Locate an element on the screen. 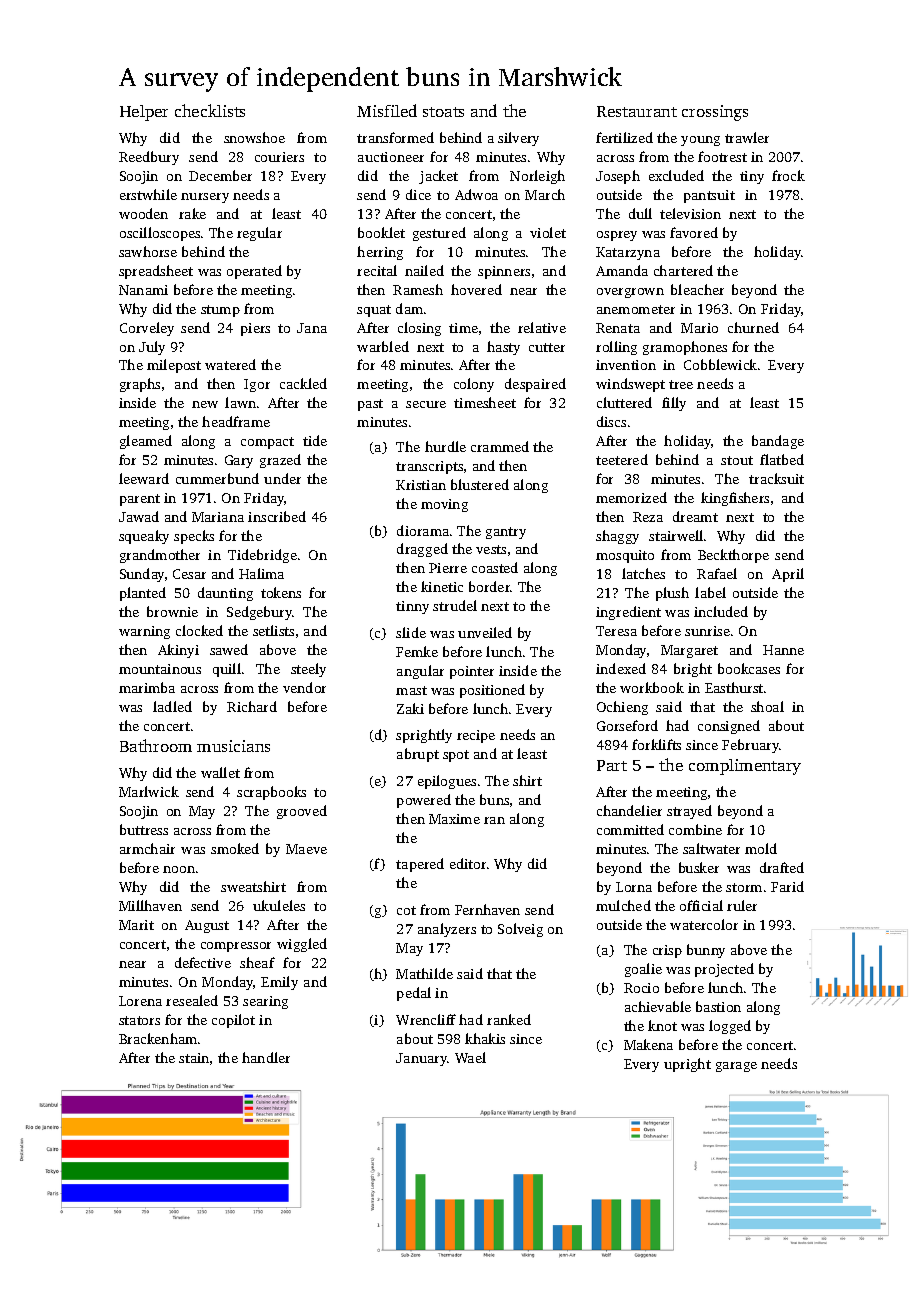 This screenshot has height=1308, width=924. memorized is located at coordinates (631, 497).
